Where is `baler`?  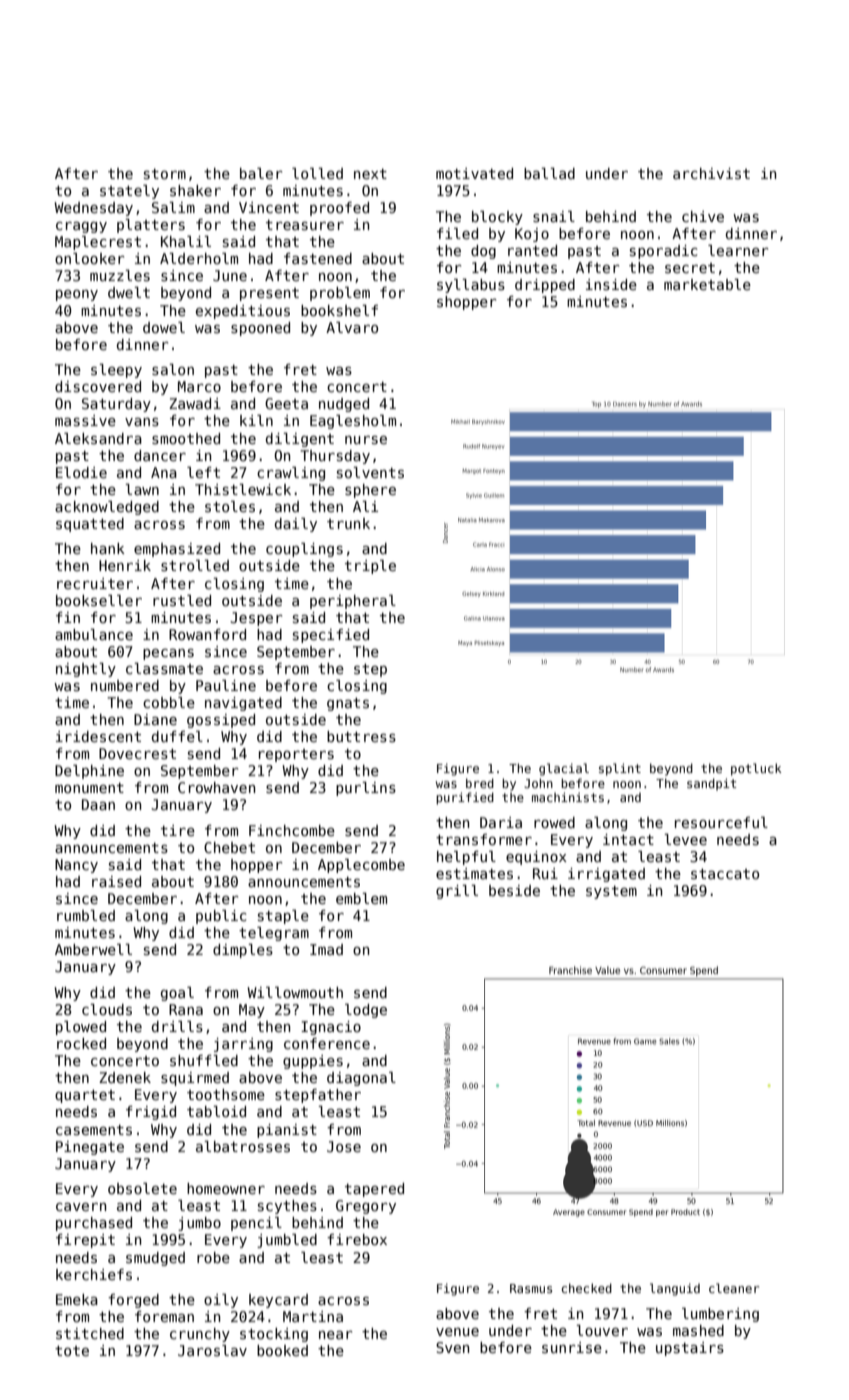 baler is located at coordinates (261, 173).
